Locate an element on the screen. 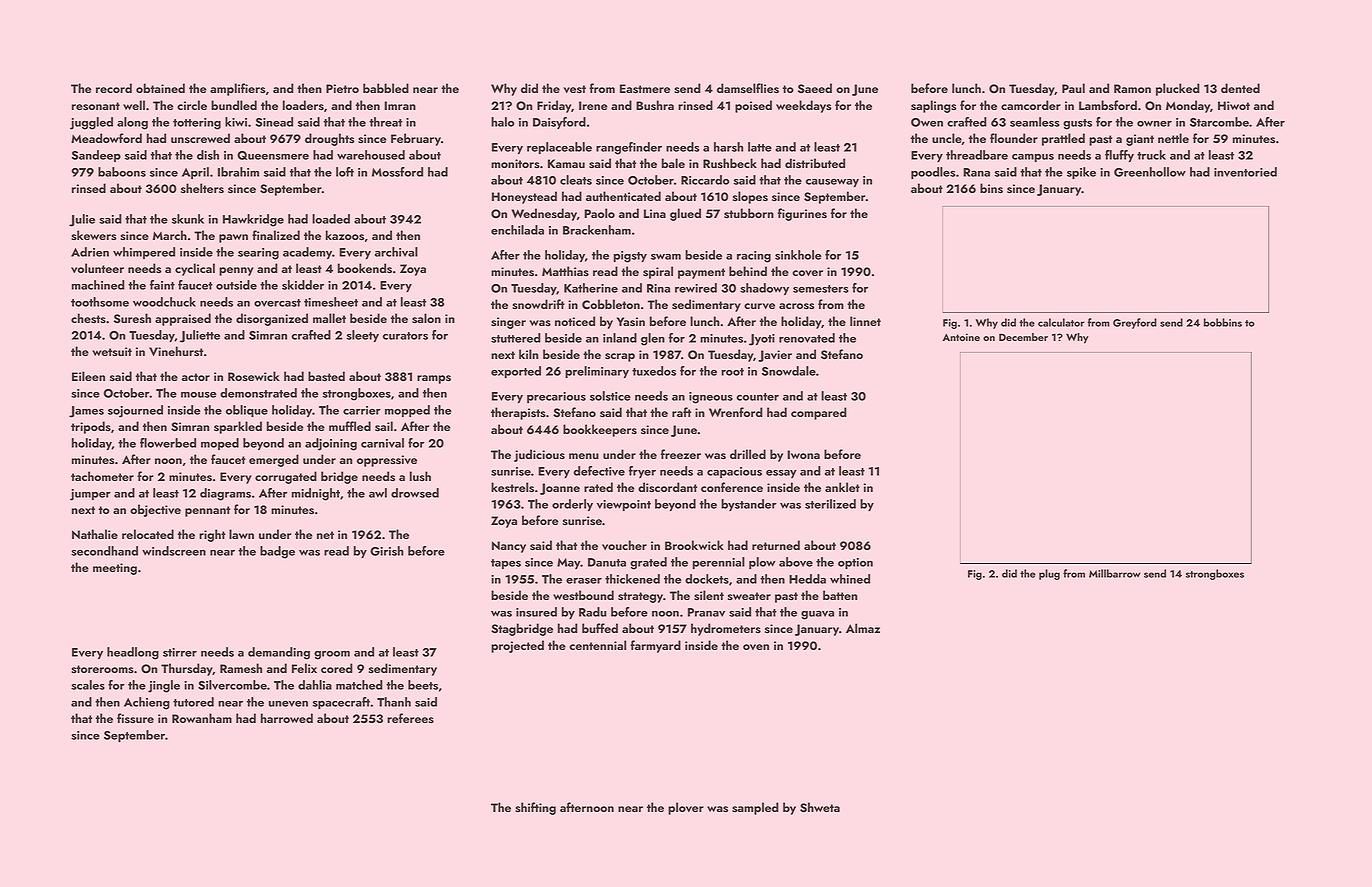 The image size is (1372, 887). sinkhole is located at coordinates (798, 255).
